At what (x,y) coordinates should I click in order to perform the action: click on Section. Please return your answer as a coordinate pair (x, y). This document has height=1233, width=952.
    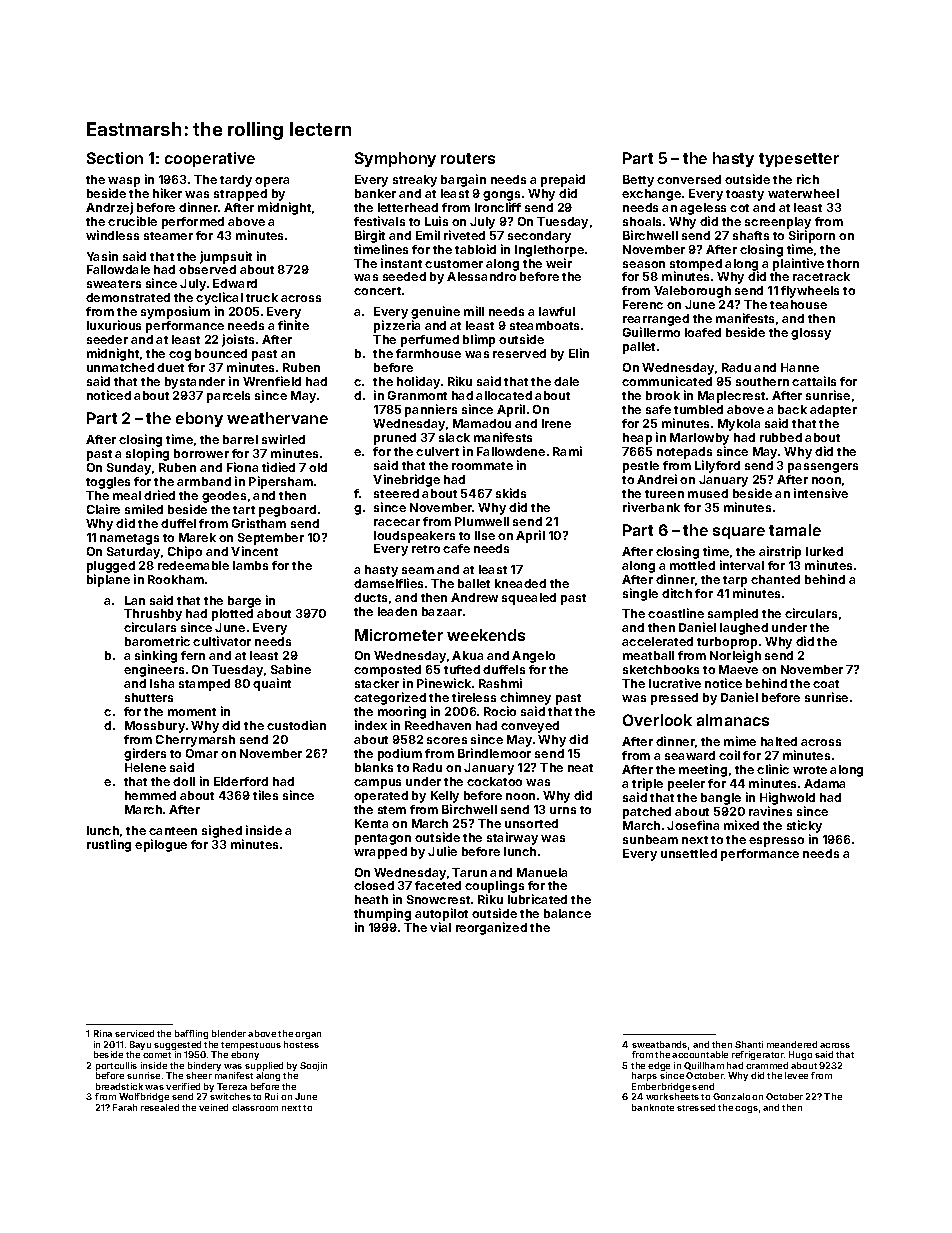
    Looking at the image, I should click on (115, 158).
